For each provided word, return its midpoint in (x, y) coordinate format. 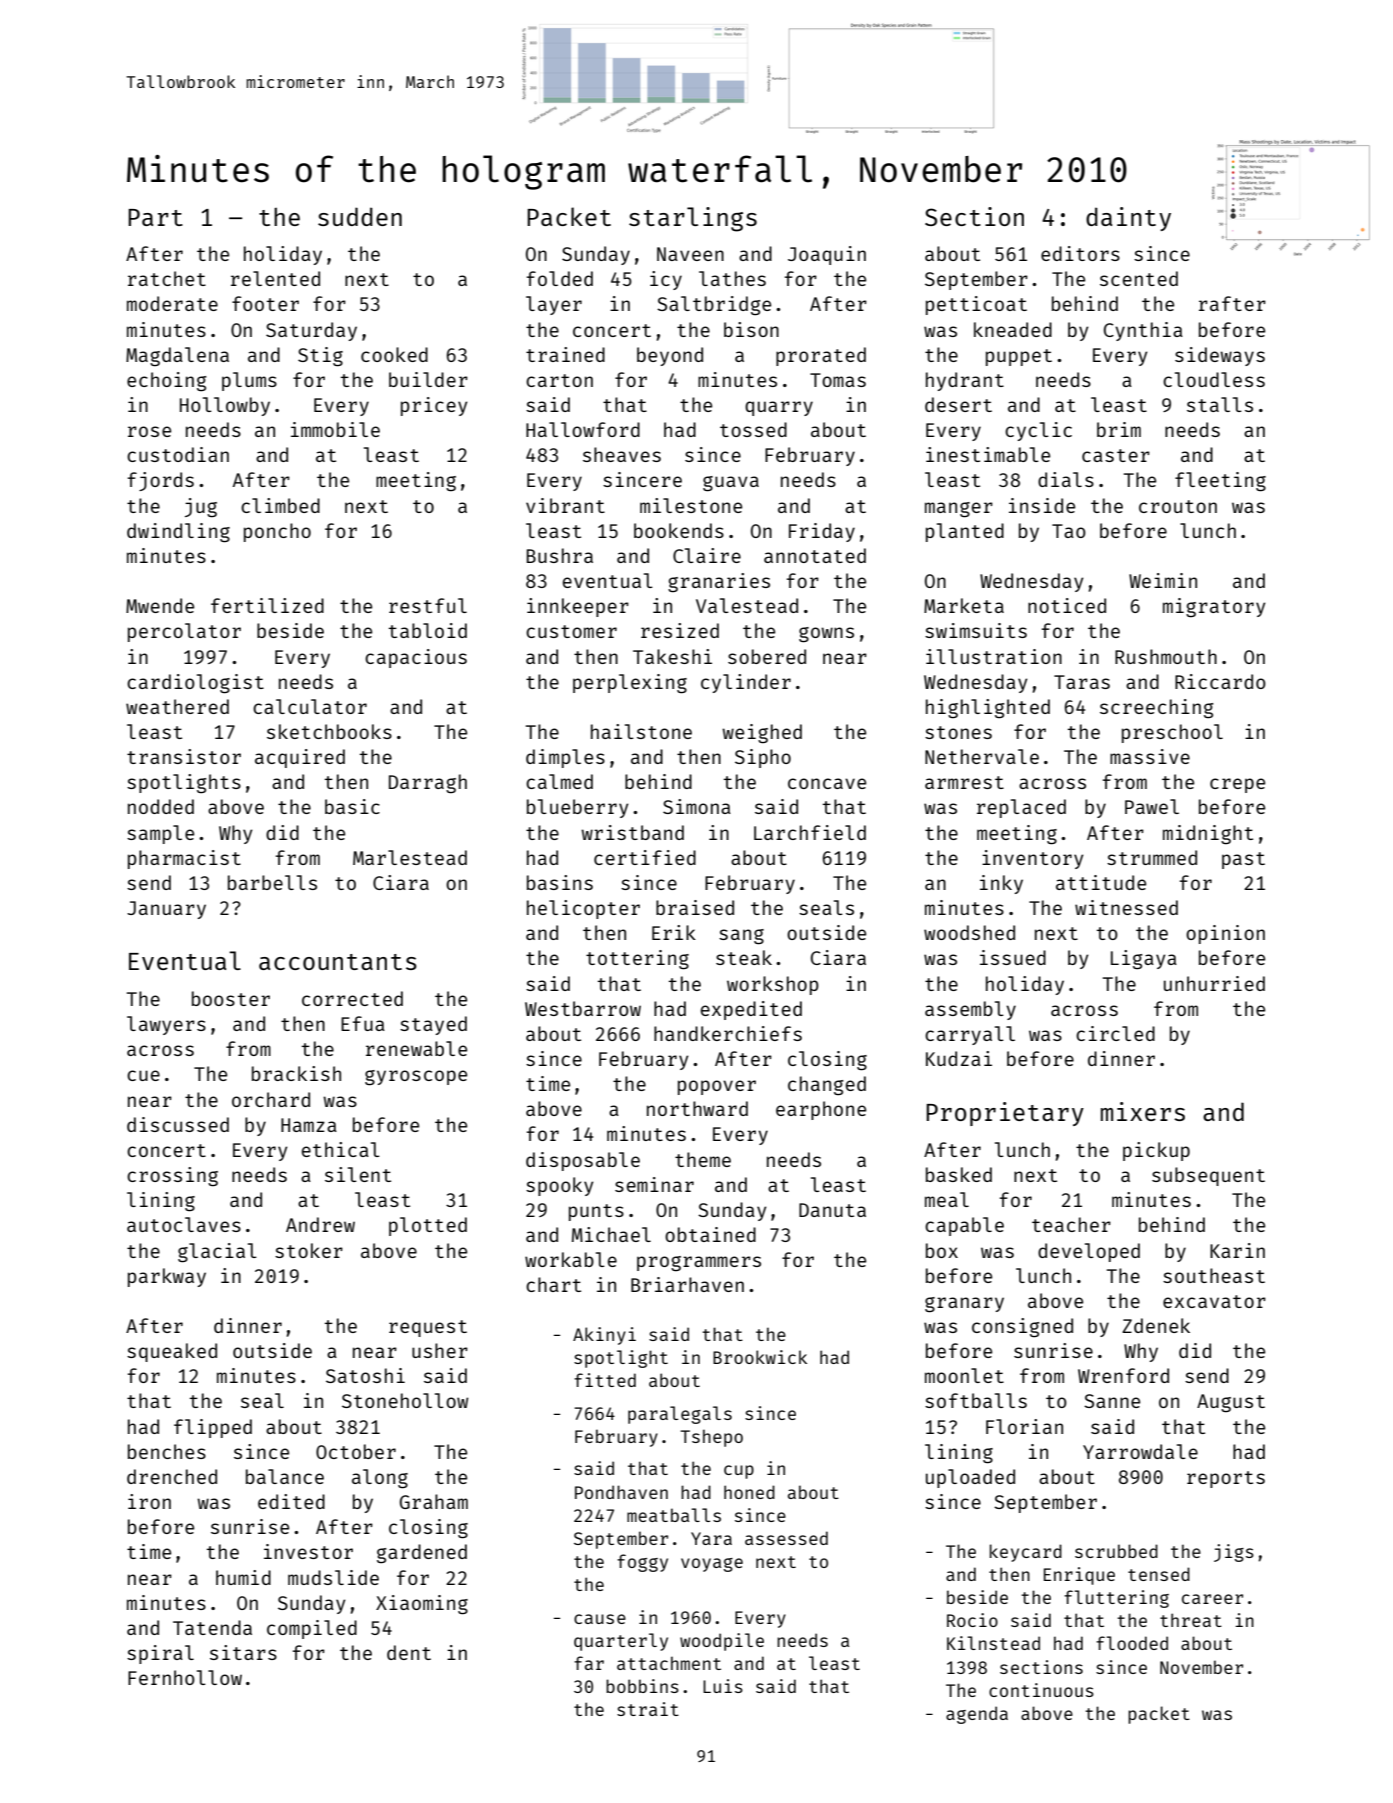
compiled (312, 1629)
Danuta (832, 1210)
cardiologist (195, 684)
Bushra (560, 555)
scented (1139, 278)
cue (143, 1075)
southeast (1214, 1275)
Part (155, 217)
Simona (697, 806)
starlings (693, 219)
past (1243, 860)
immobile (335, 429)
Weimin (1163, 580)
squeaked (172, 1352)
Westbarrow (583, 1008)
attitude (1101, 882)
